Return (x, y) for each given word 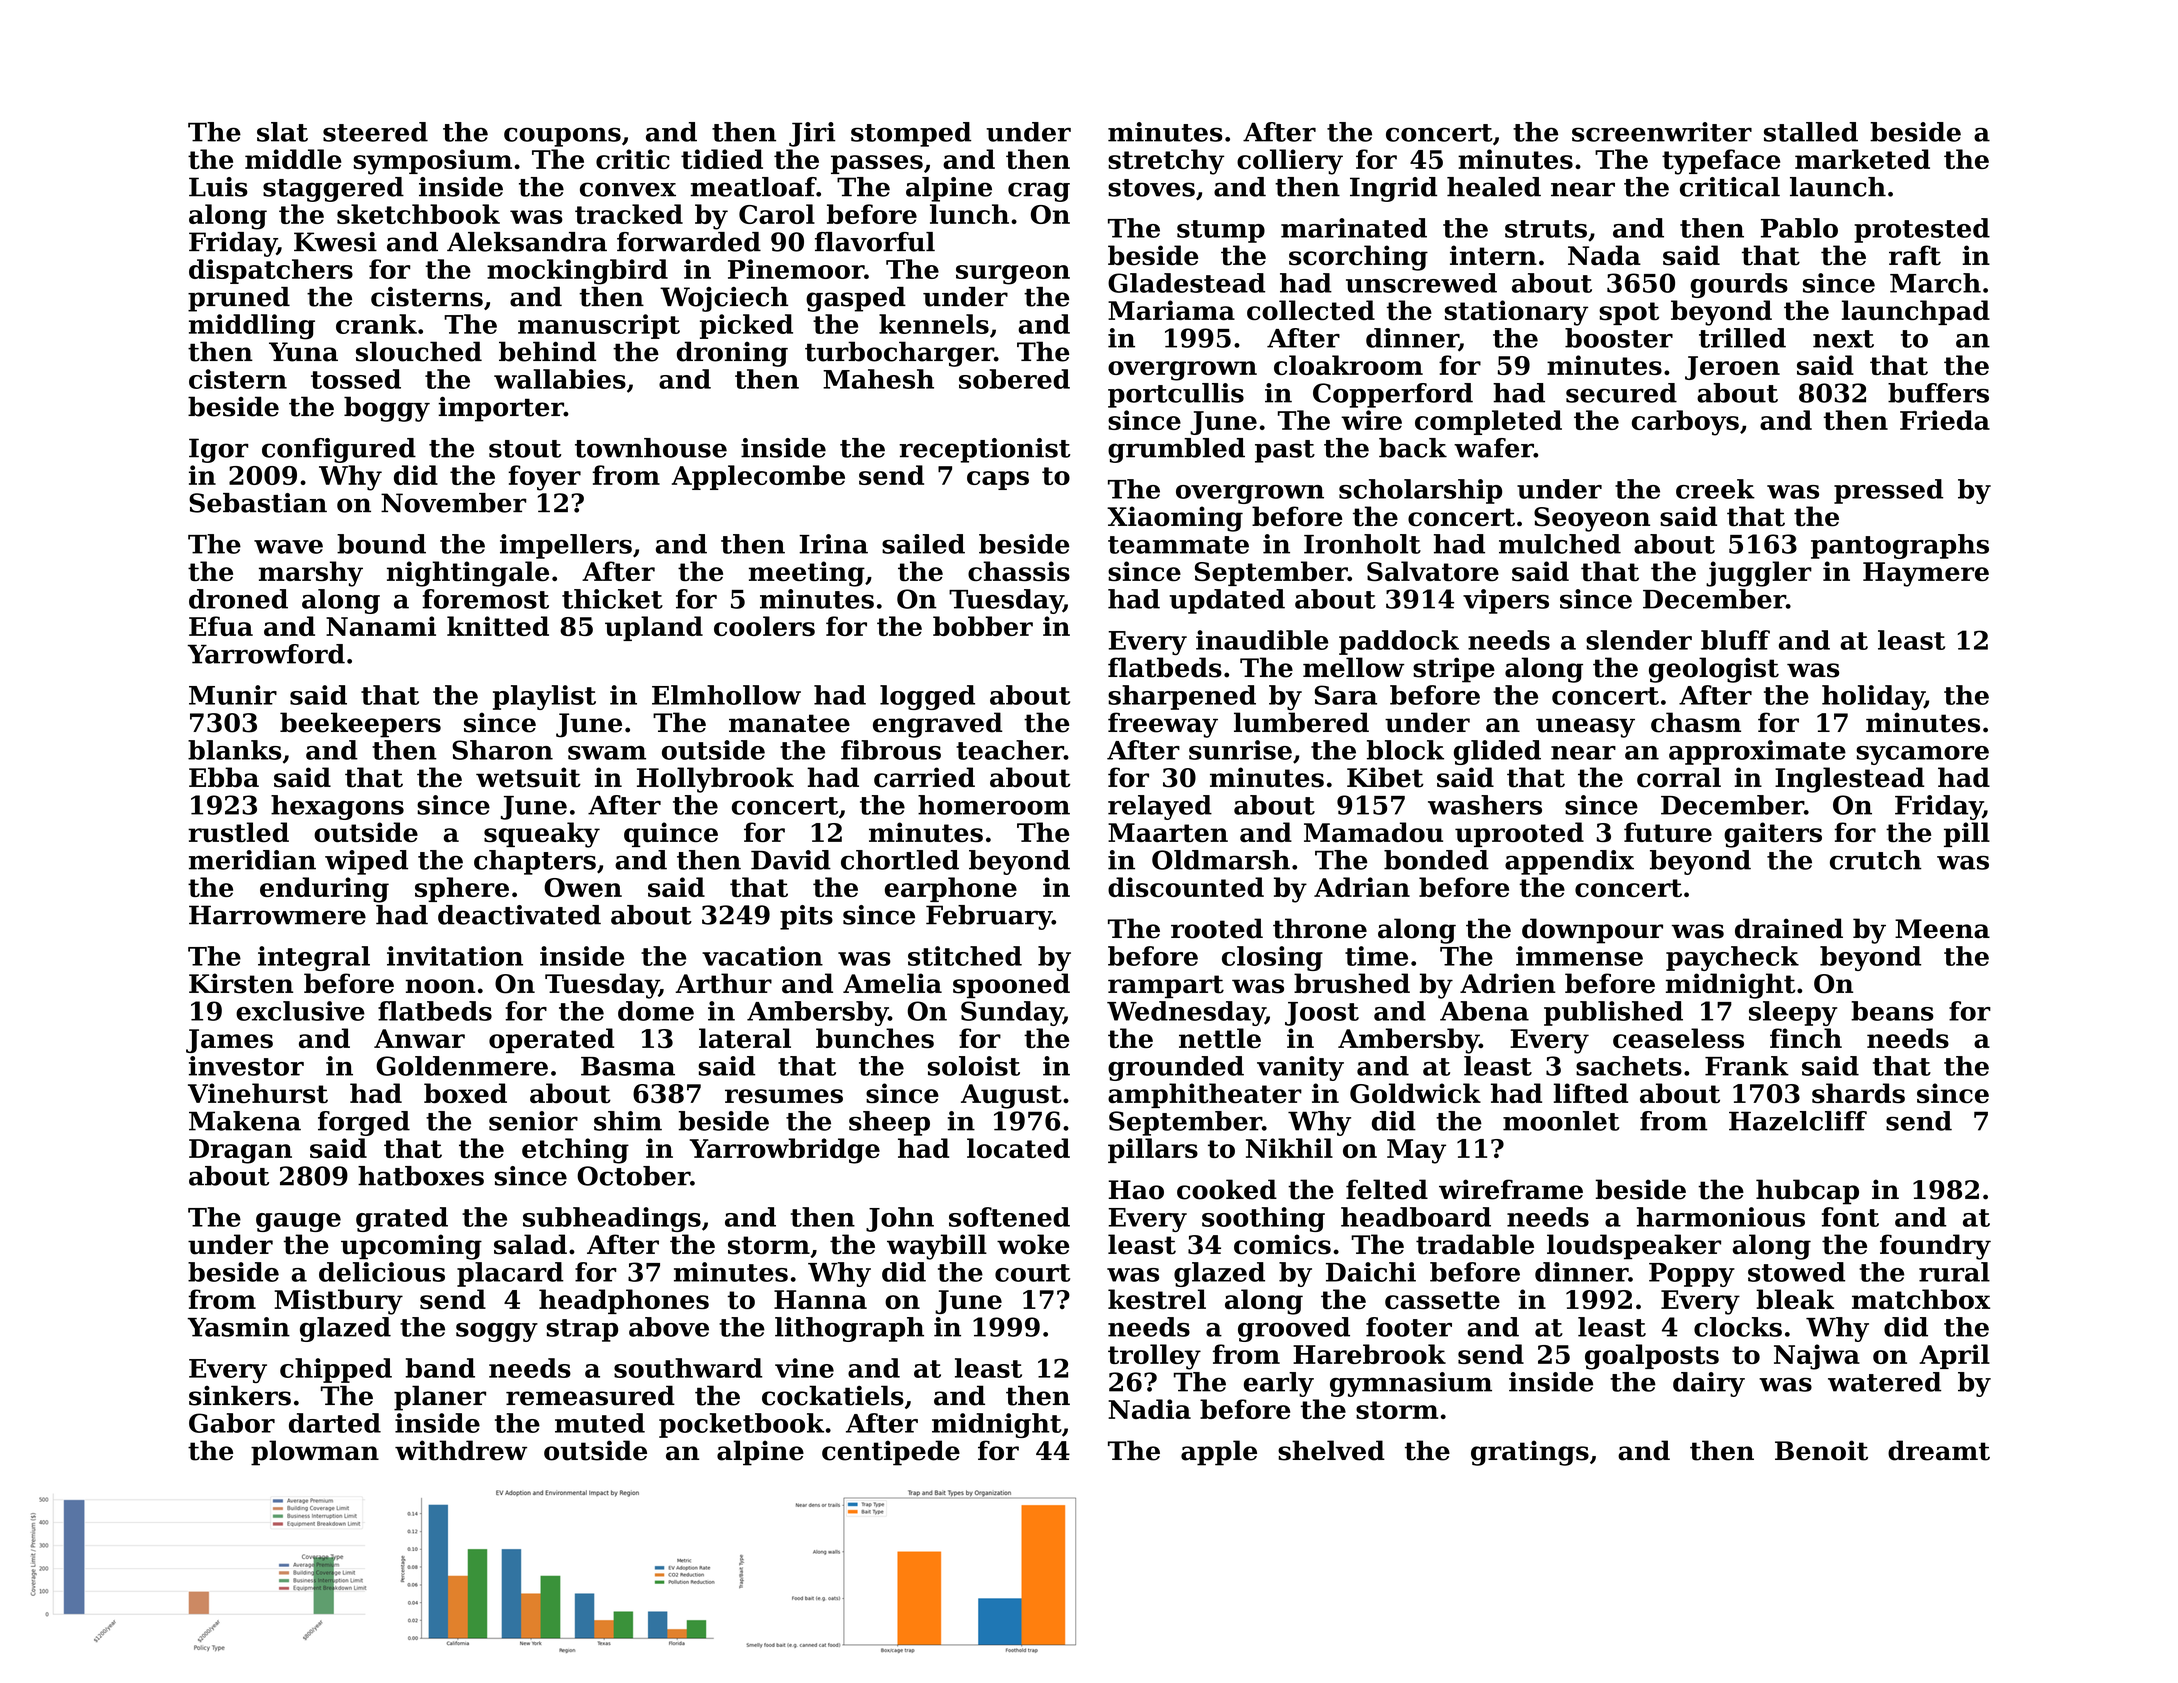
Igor (218, 450)
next (1843, 339)
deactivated (519, 915)
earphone (951, 889)
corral (1679, 777)
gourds (1739, 285)
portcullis (1176, 395)
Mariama (1171, 310)
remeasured (590, 1395)
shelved (1331, 1450)
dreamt (1939, 1450)
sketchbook (418, 214)
